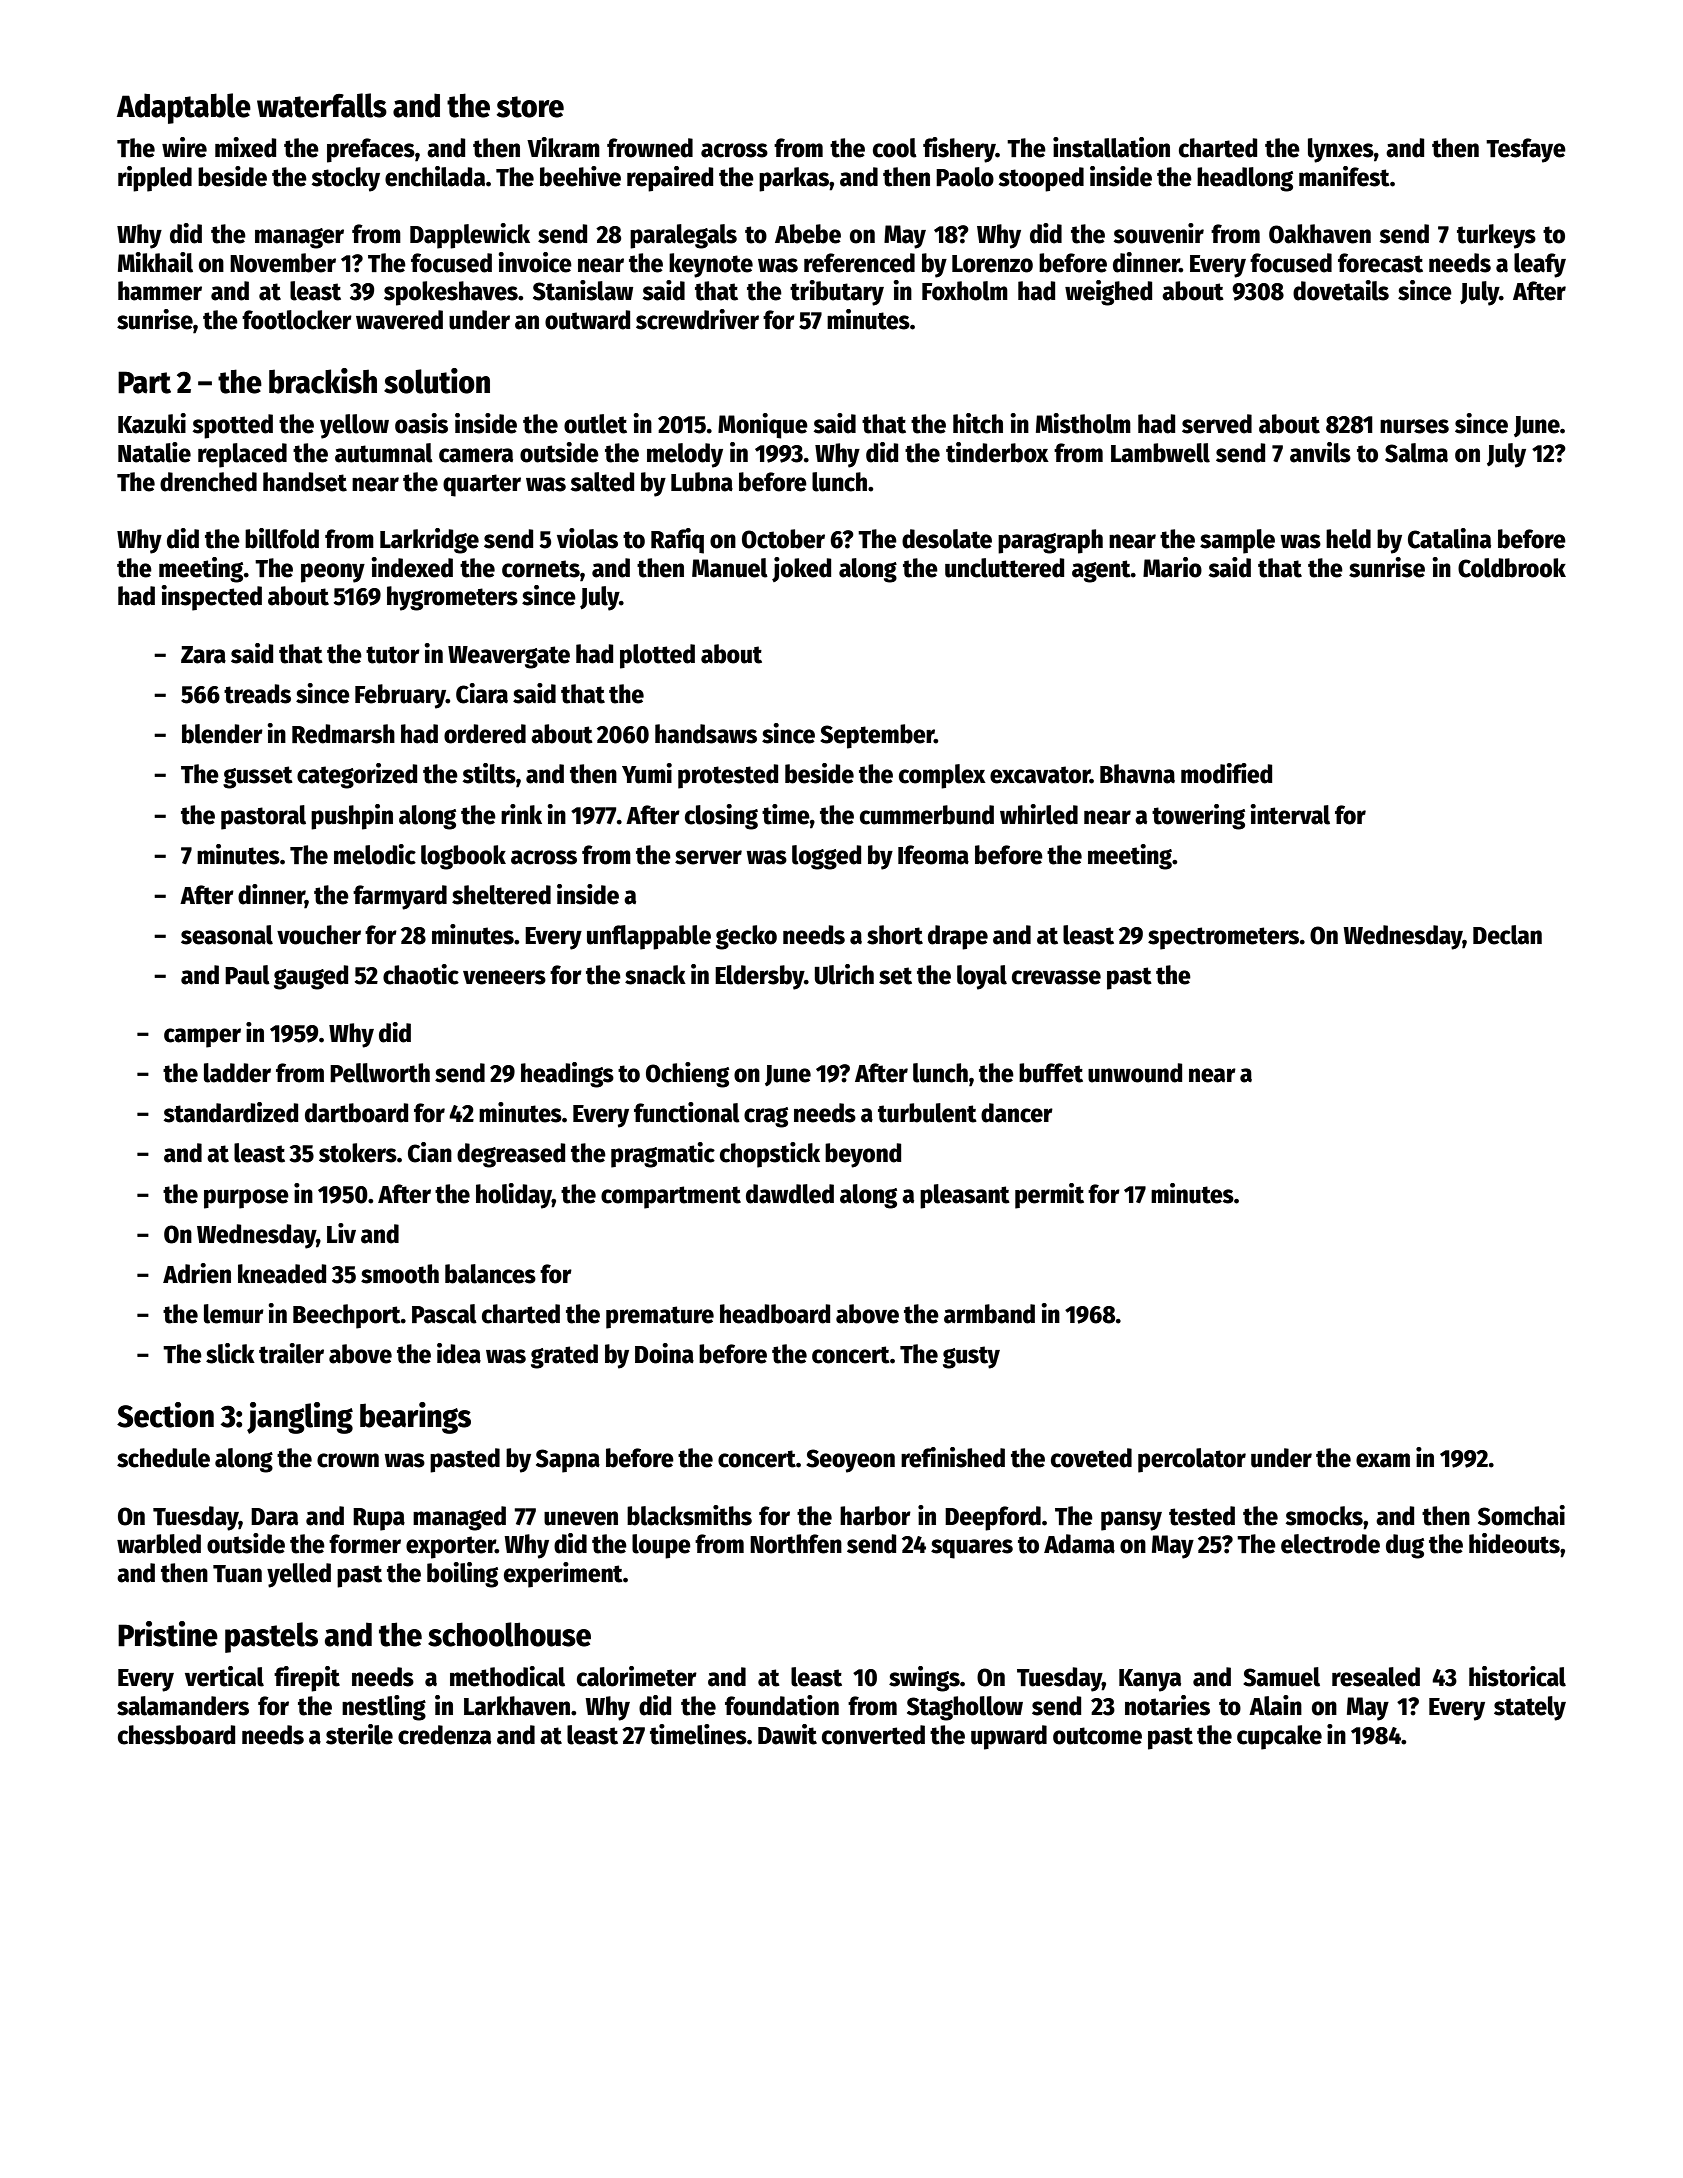 Image resolution: width=1683 pixels, height=2178 pixels. I want to click on chessboard, so click(176, 1735).
